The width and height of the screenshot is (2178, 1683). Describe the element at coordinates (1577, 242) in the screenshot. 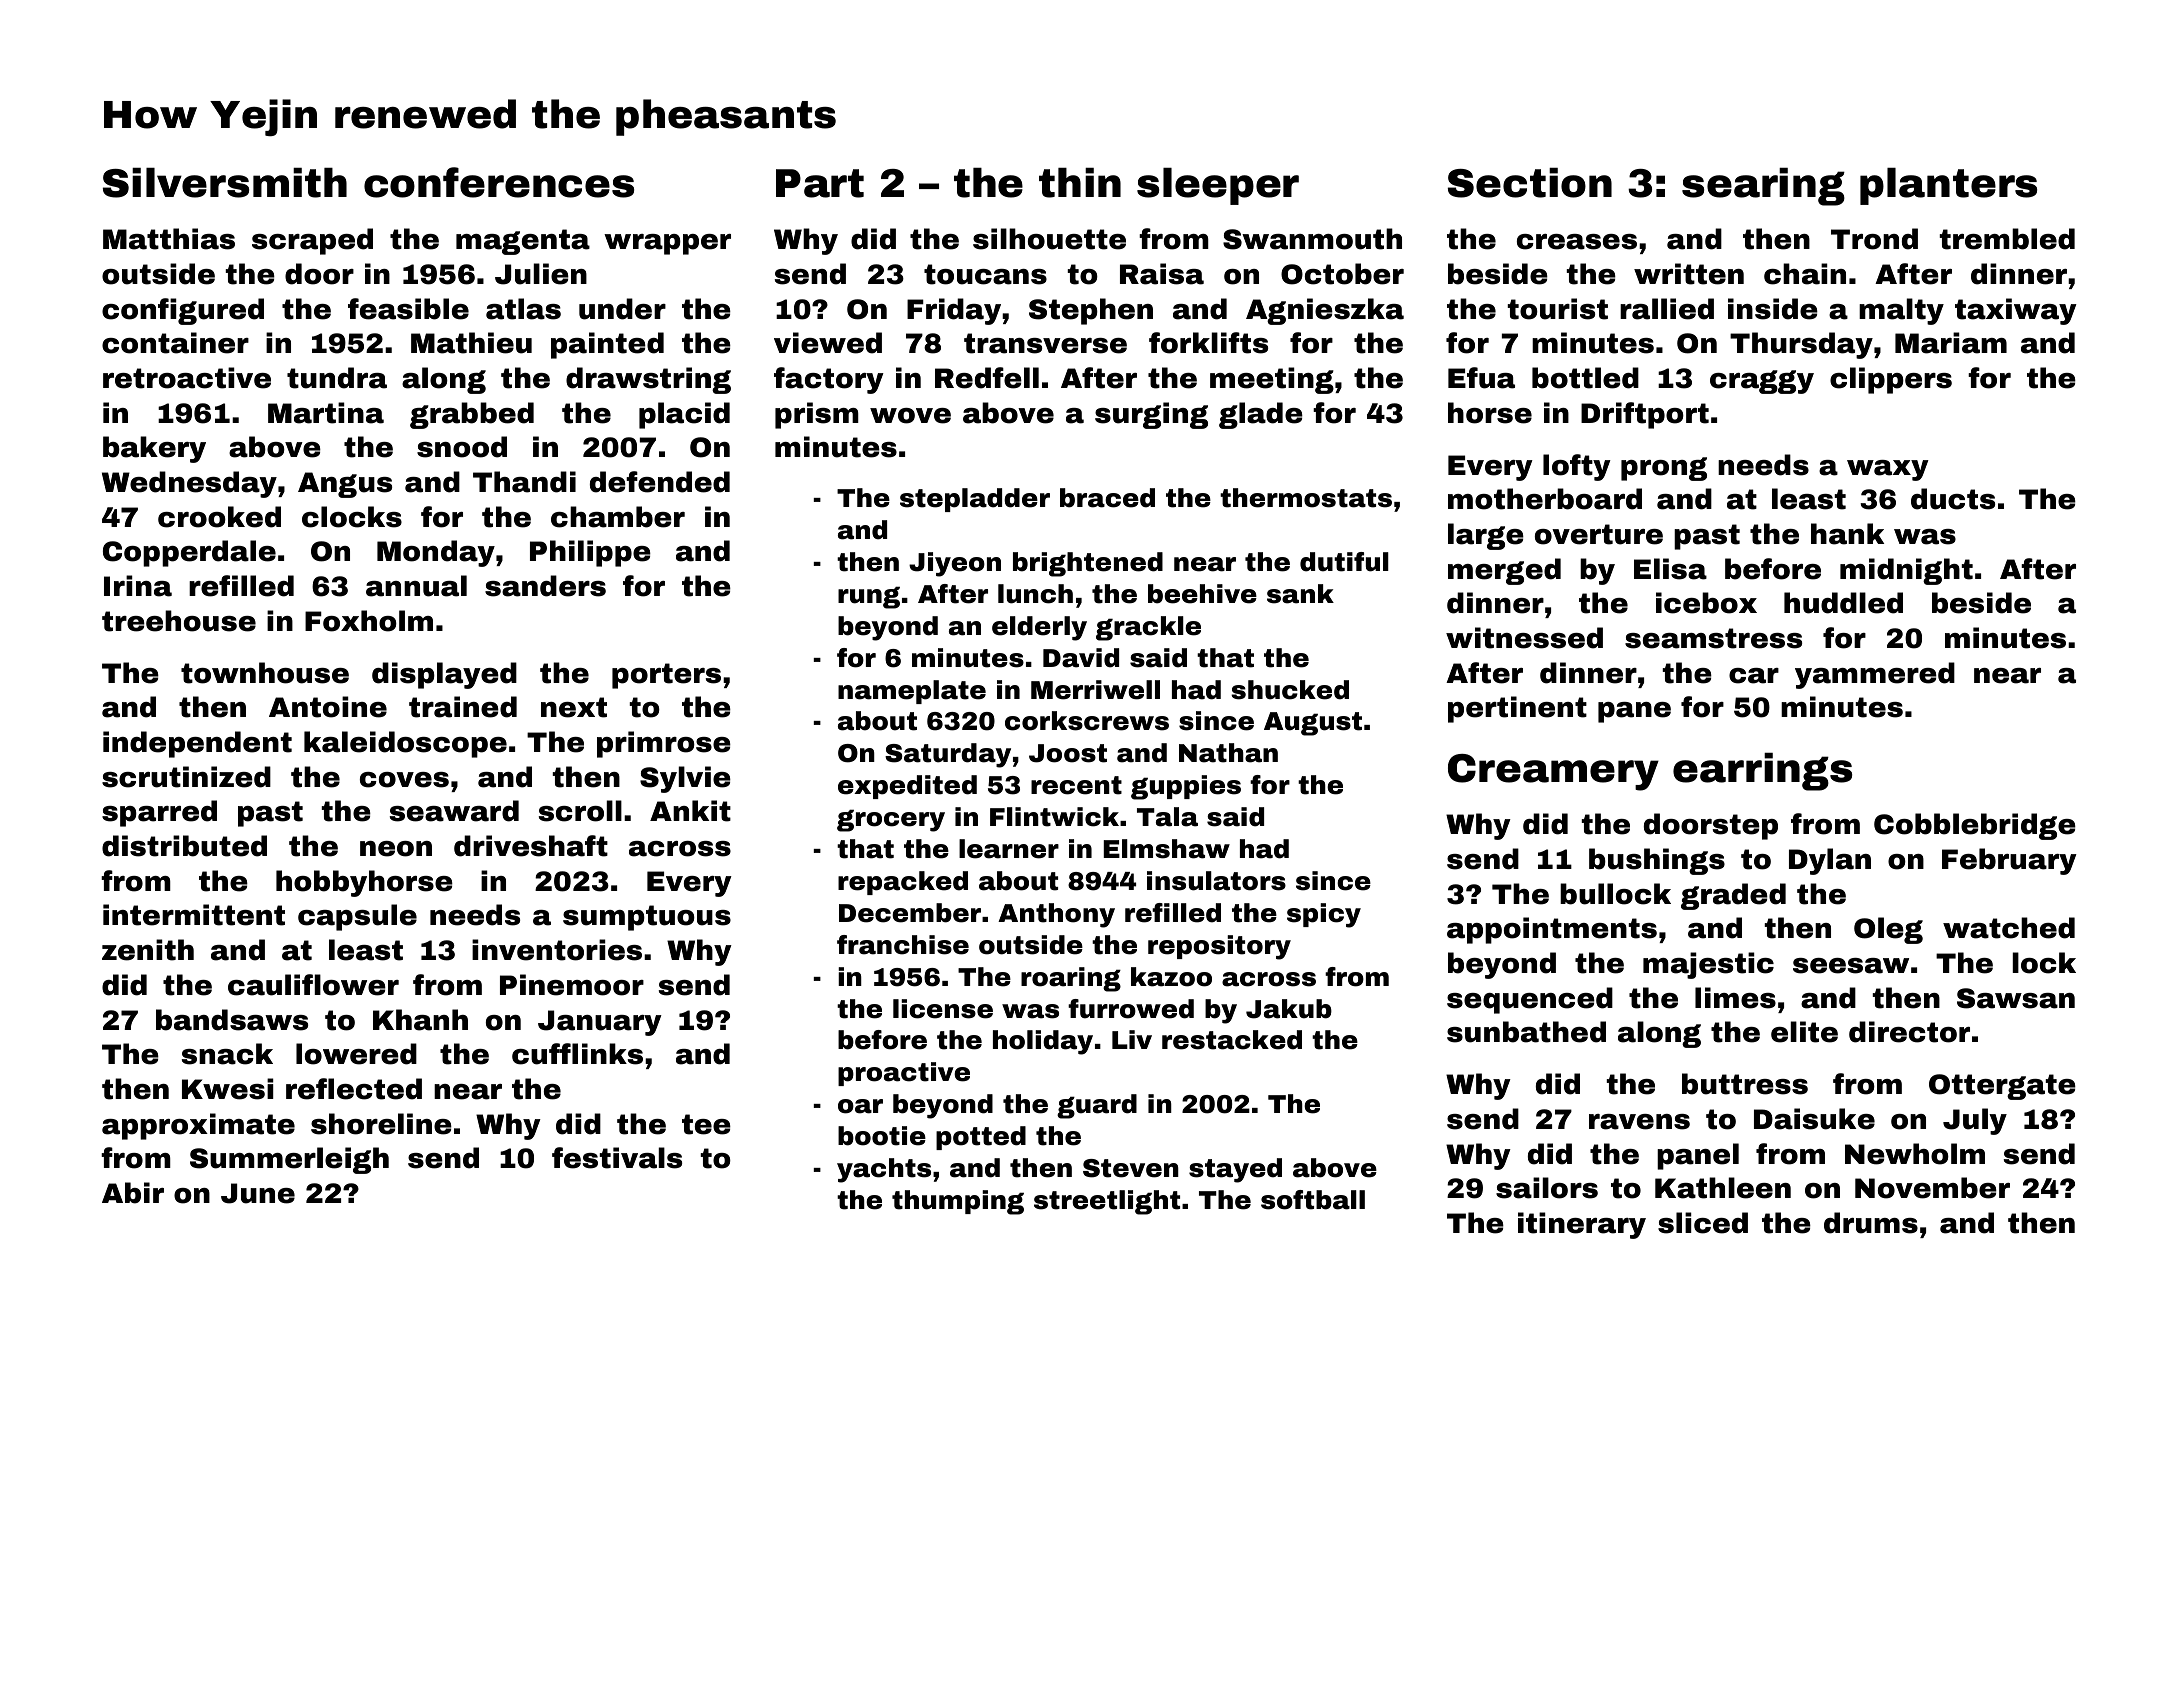

I see `creases` at that location.
